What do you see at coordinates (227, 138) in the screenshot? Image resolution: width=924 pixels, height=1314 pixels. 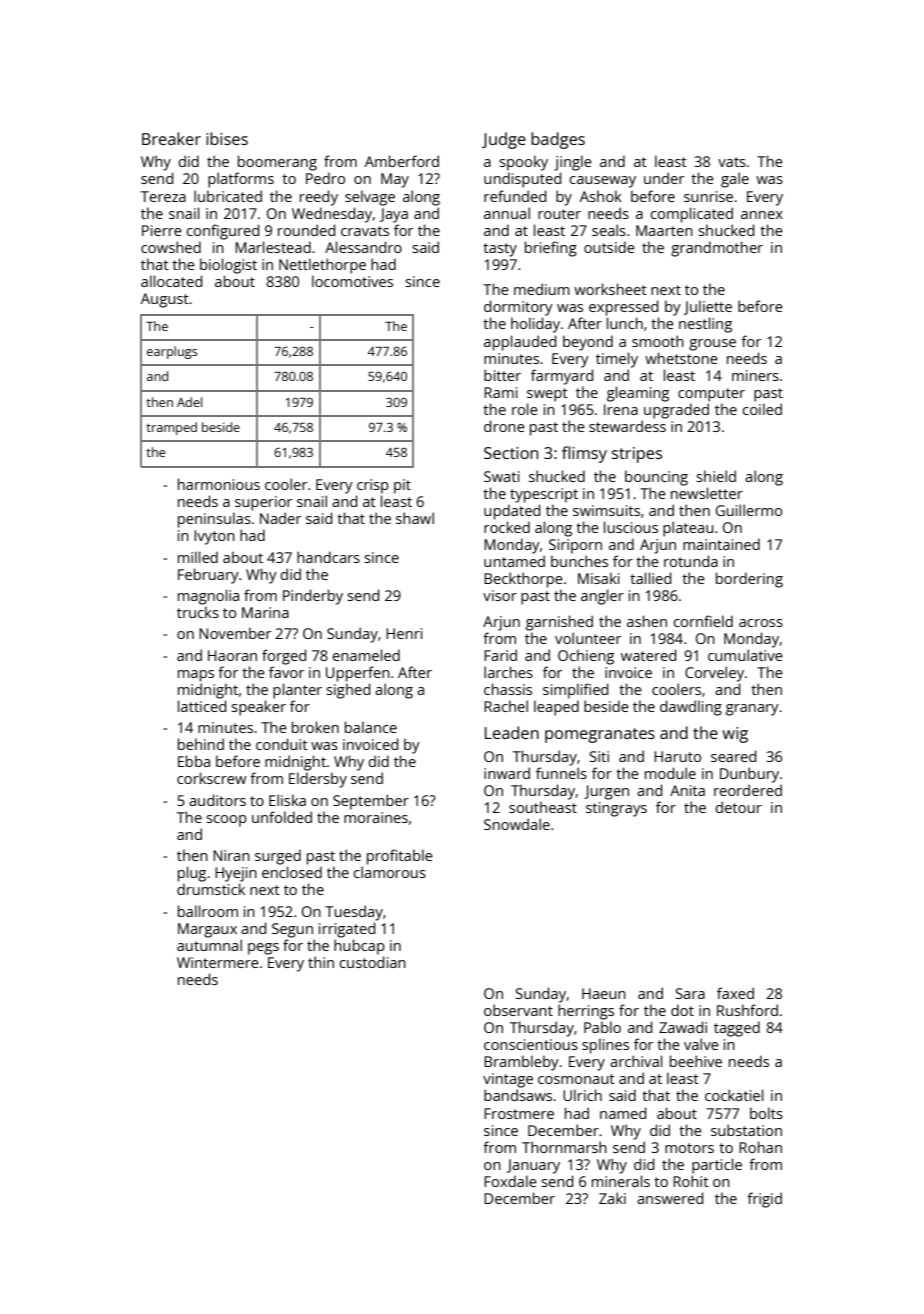 I see `ibises` at bounding box center [227, 138].
